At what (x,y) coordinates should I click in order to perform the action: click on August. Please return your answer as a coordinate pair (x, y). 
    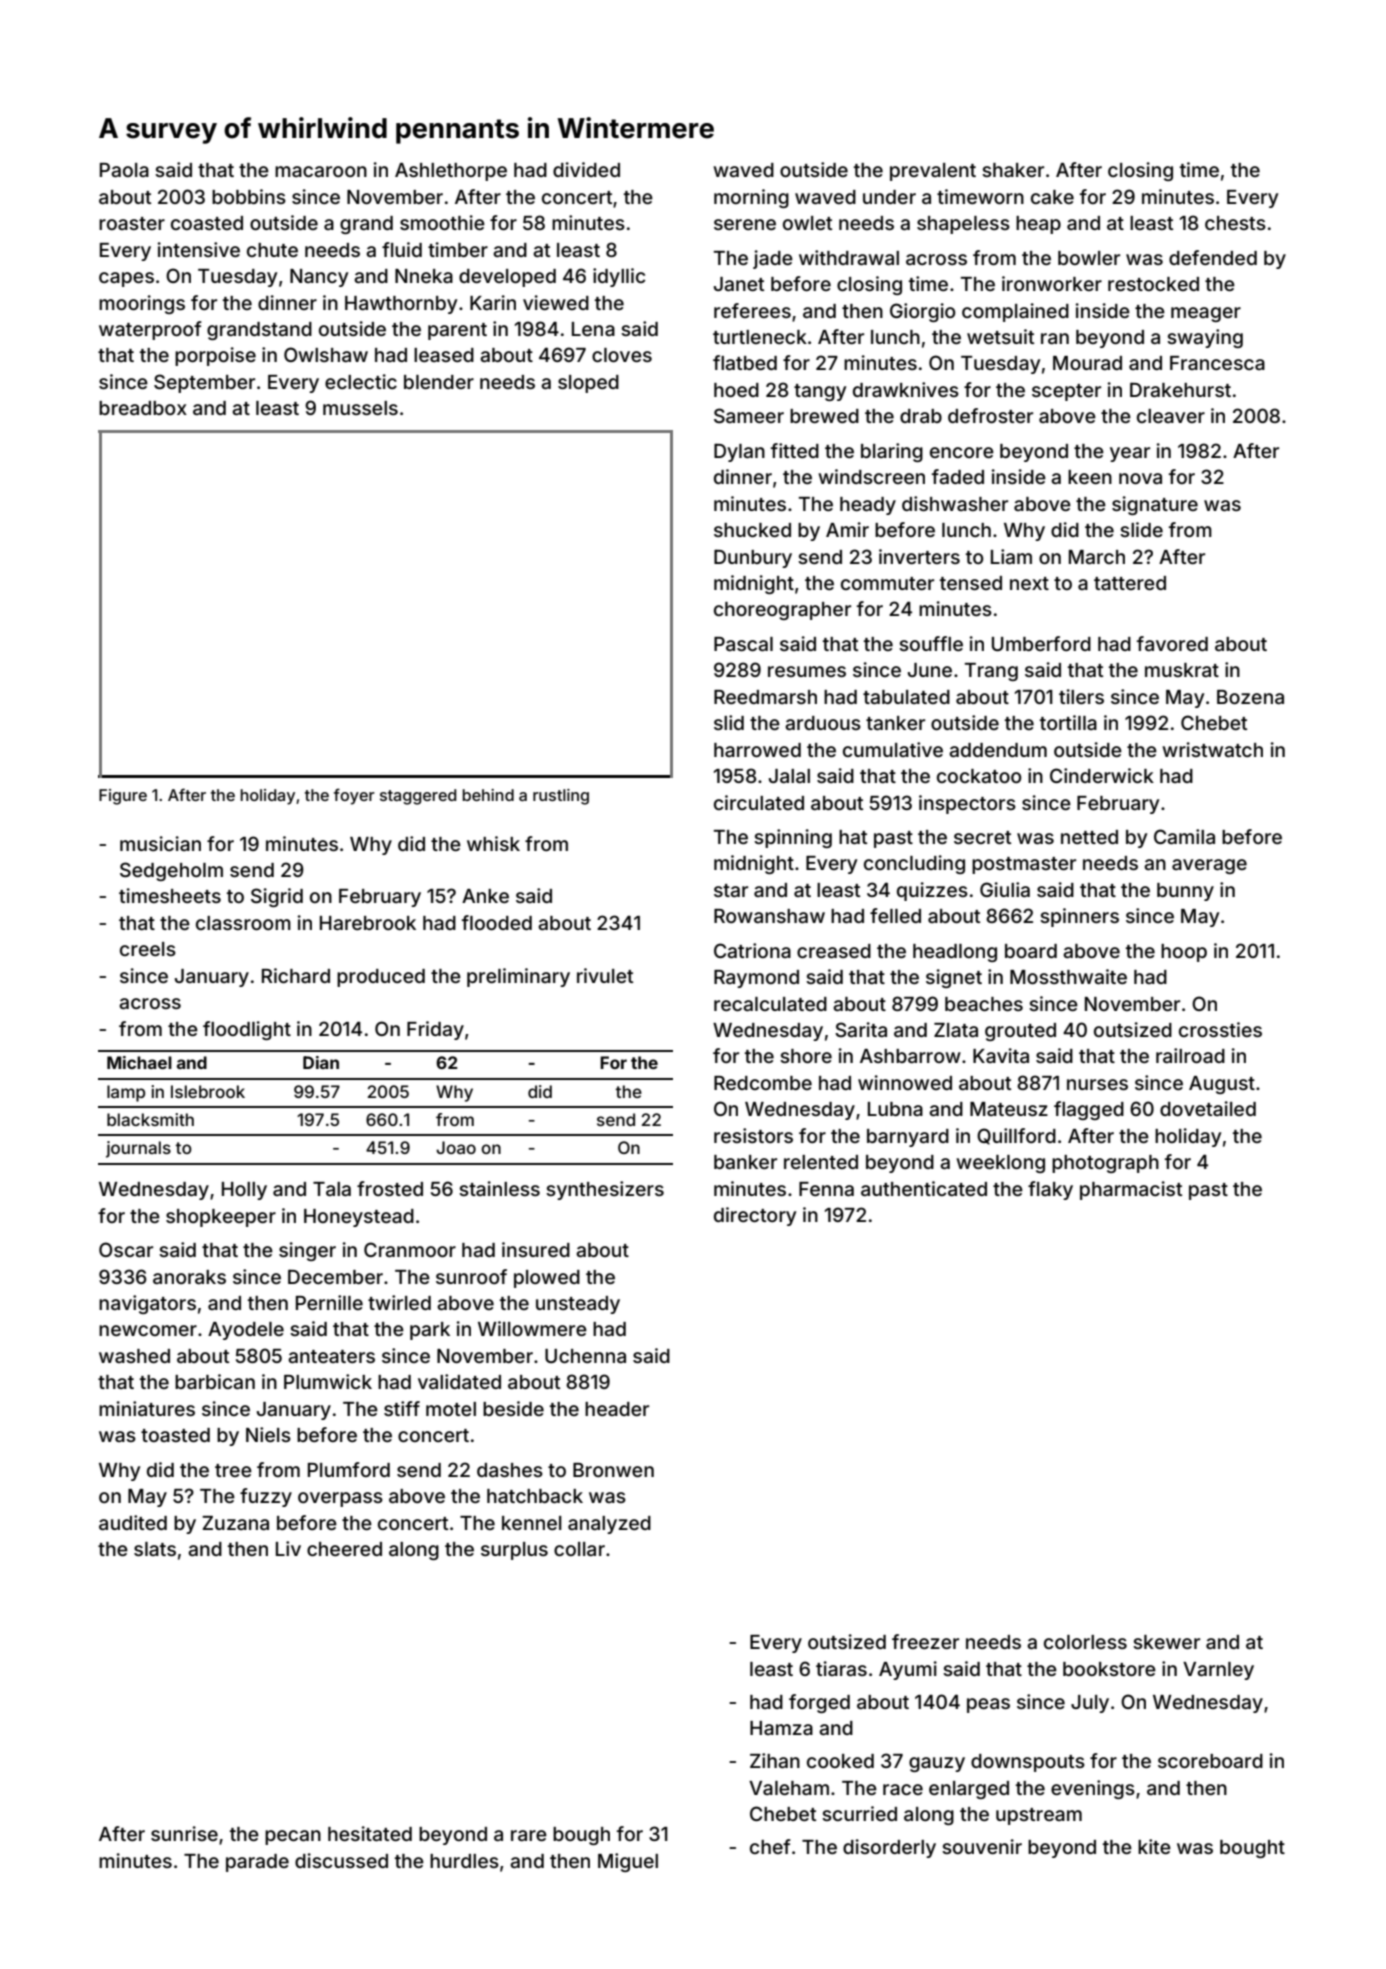
    Looking at the image, I should click on (1222, 1085).
